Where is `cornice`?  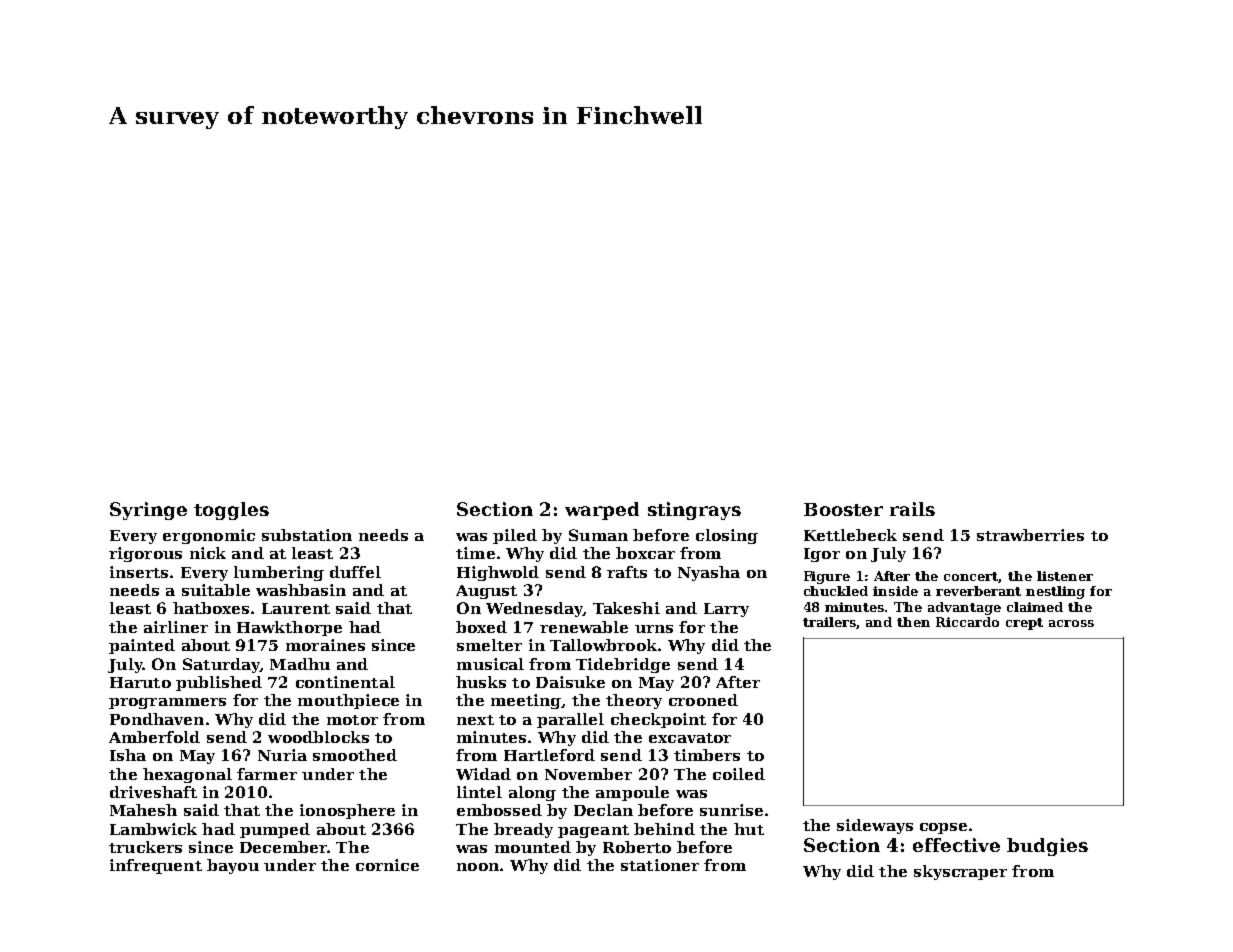
cornice is located at coordinates (387, 865).
